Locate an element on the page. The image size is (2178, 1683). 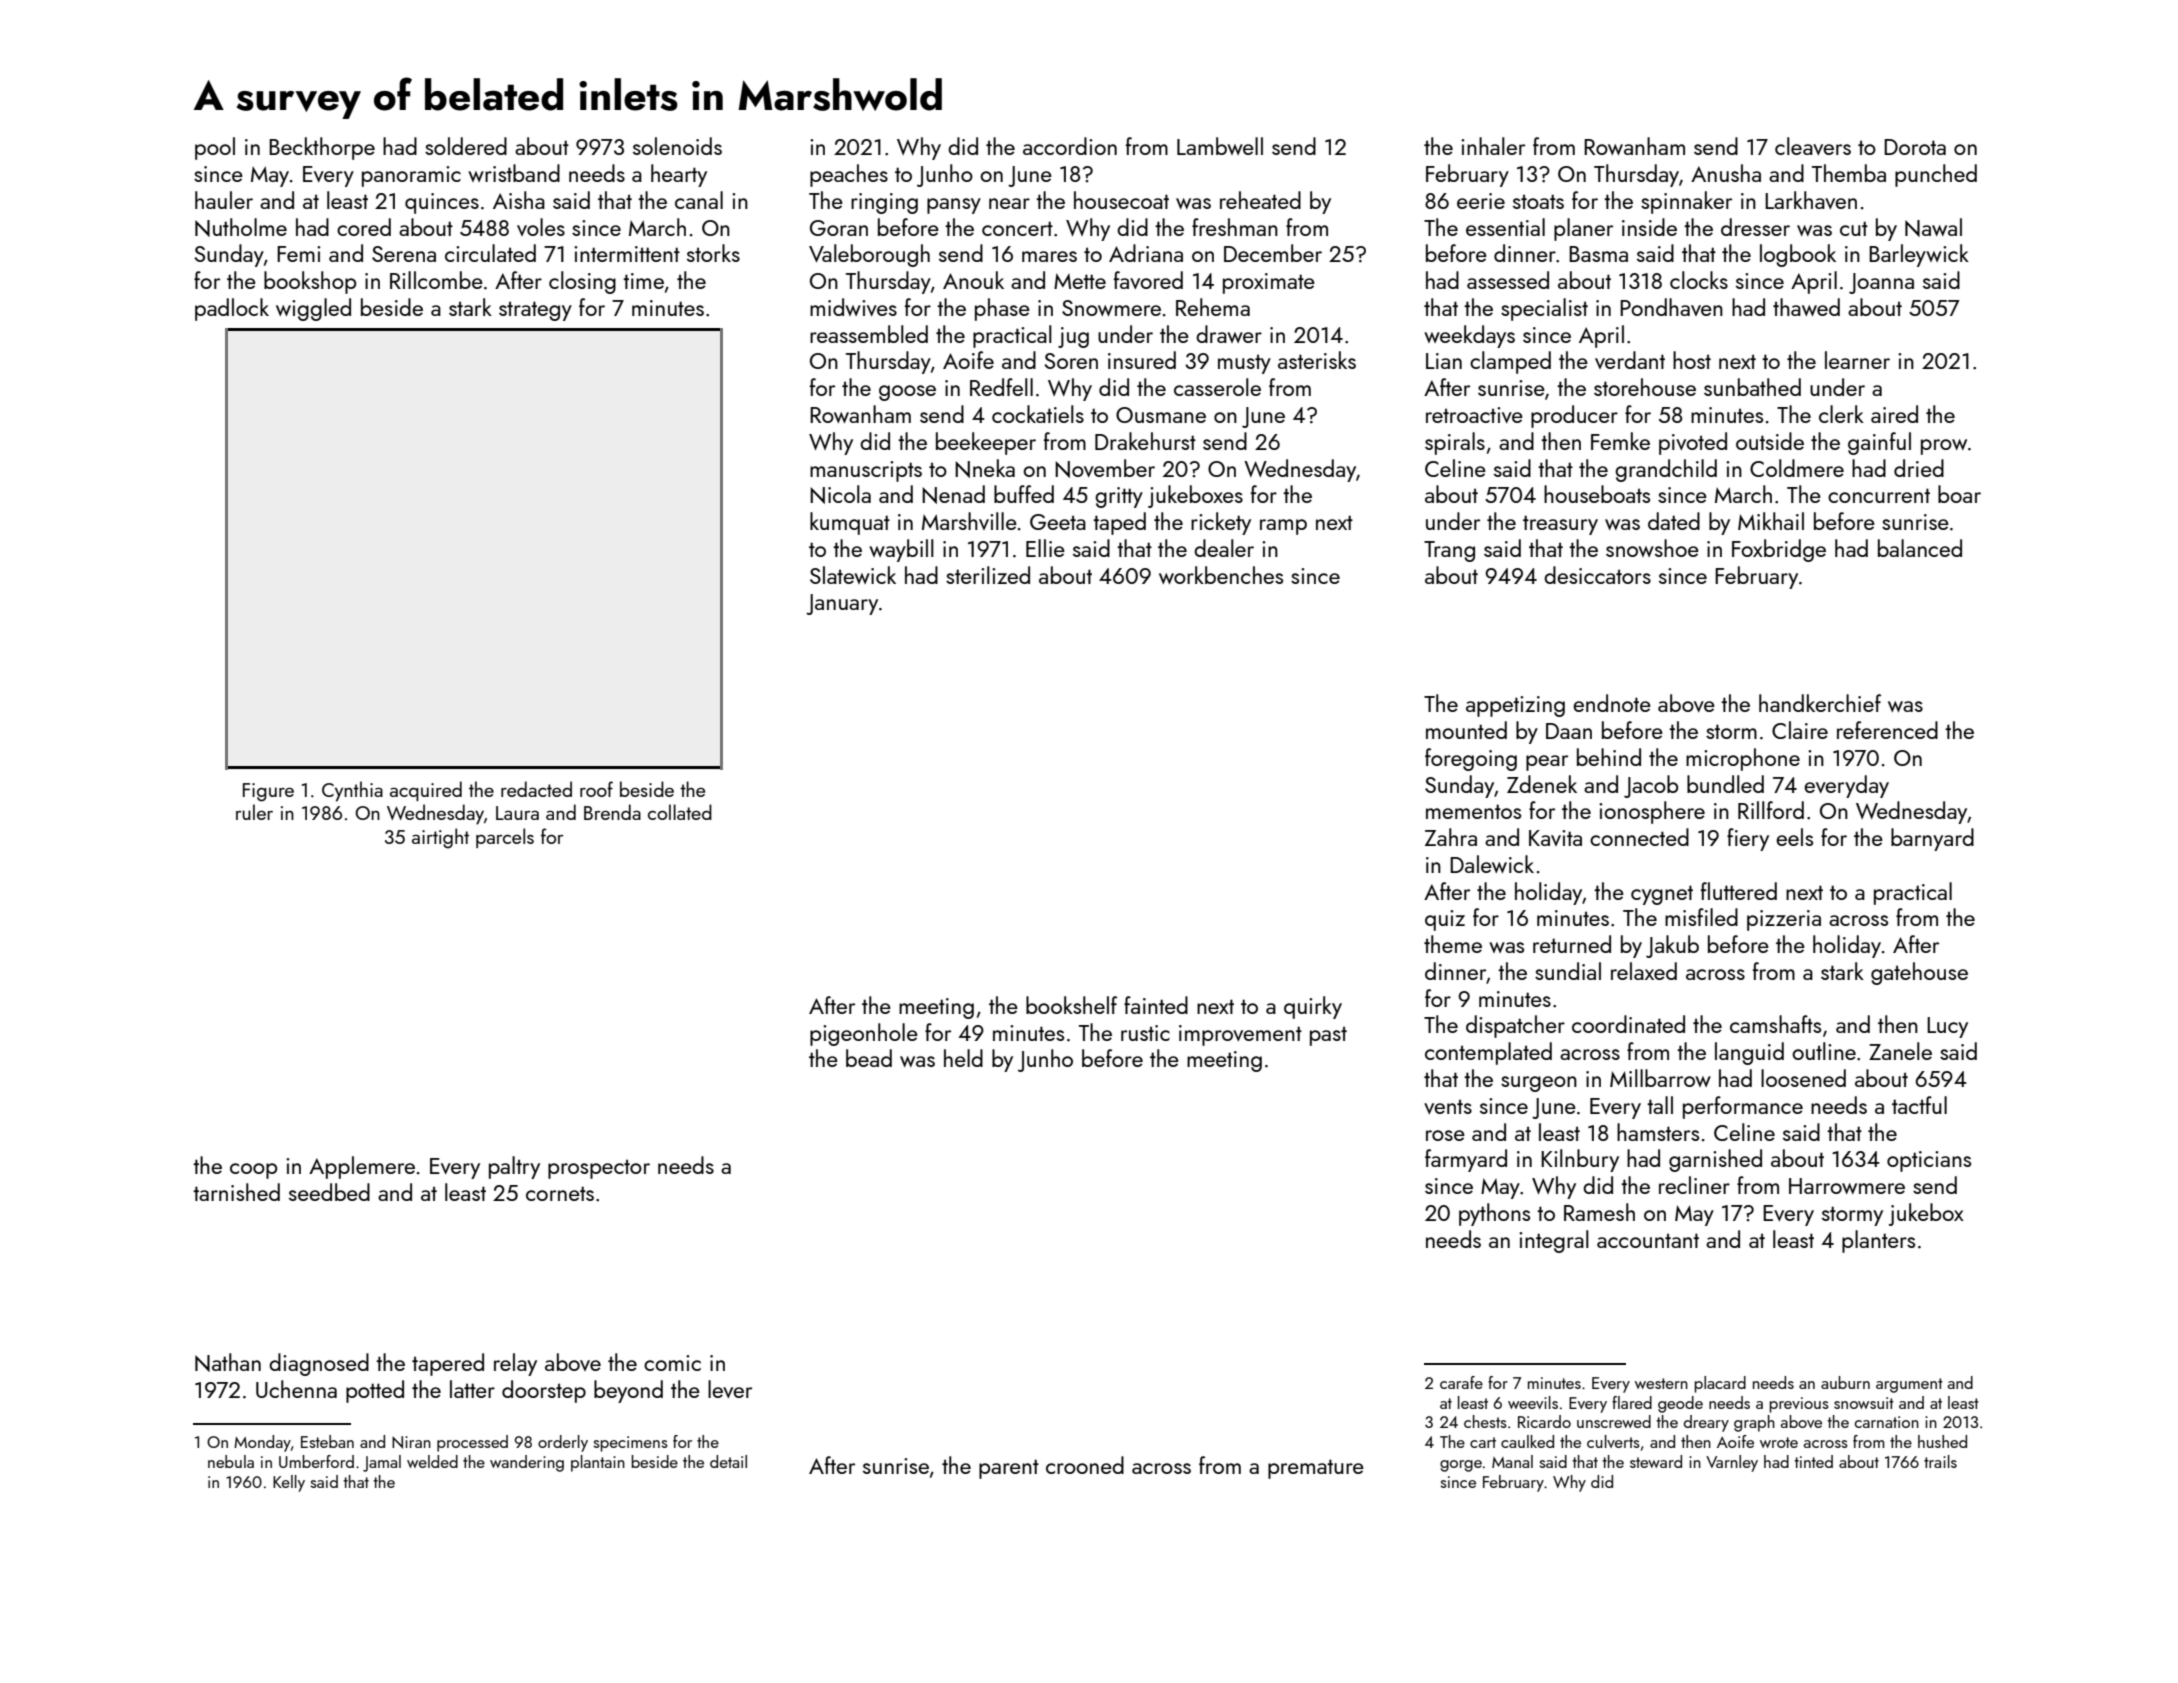
crooned is located at coordinates (1085, 1465).
